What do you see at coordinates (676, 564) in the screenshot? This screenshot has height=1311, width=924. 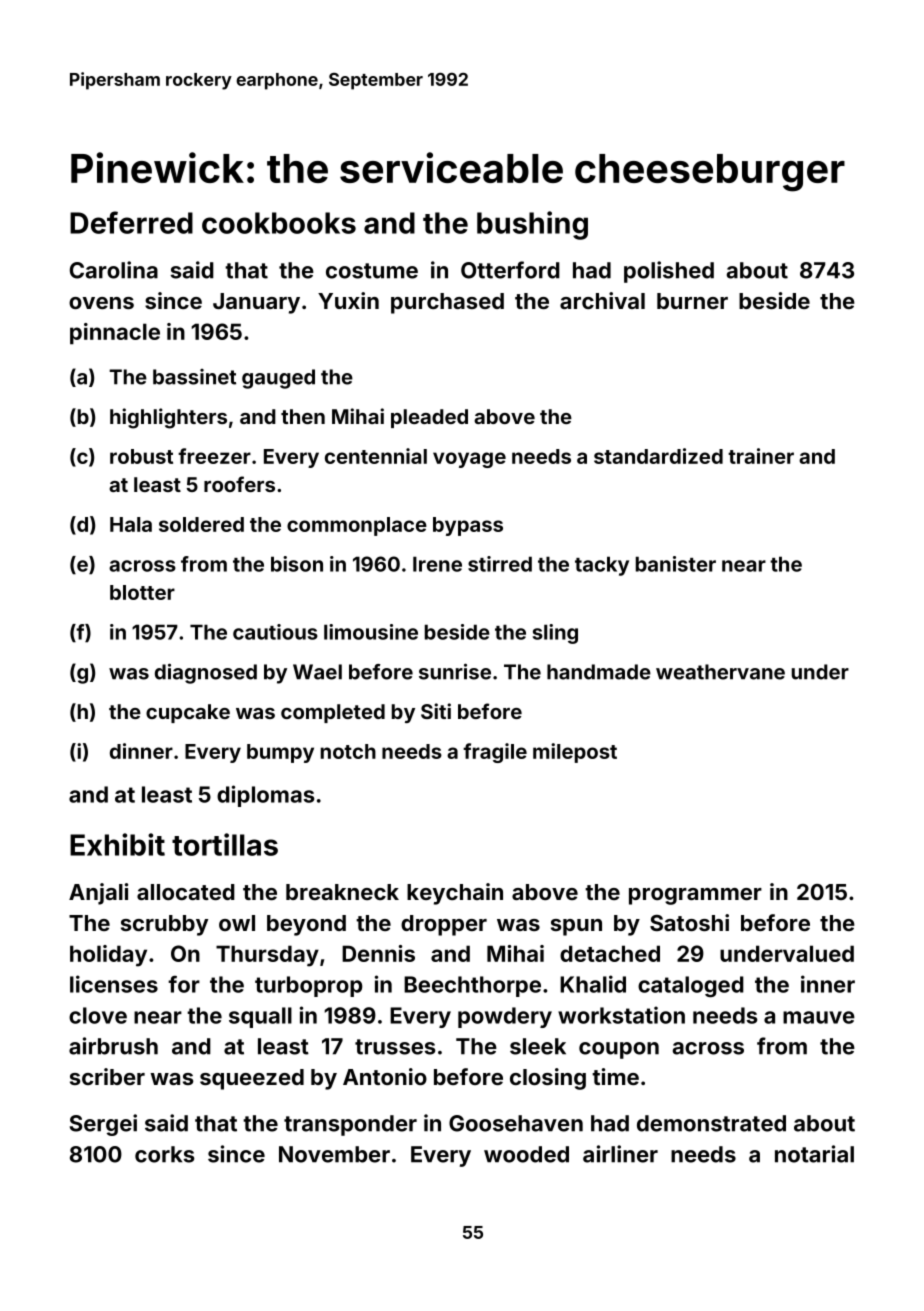 I see `banister` at bounding box center [676, 564].
